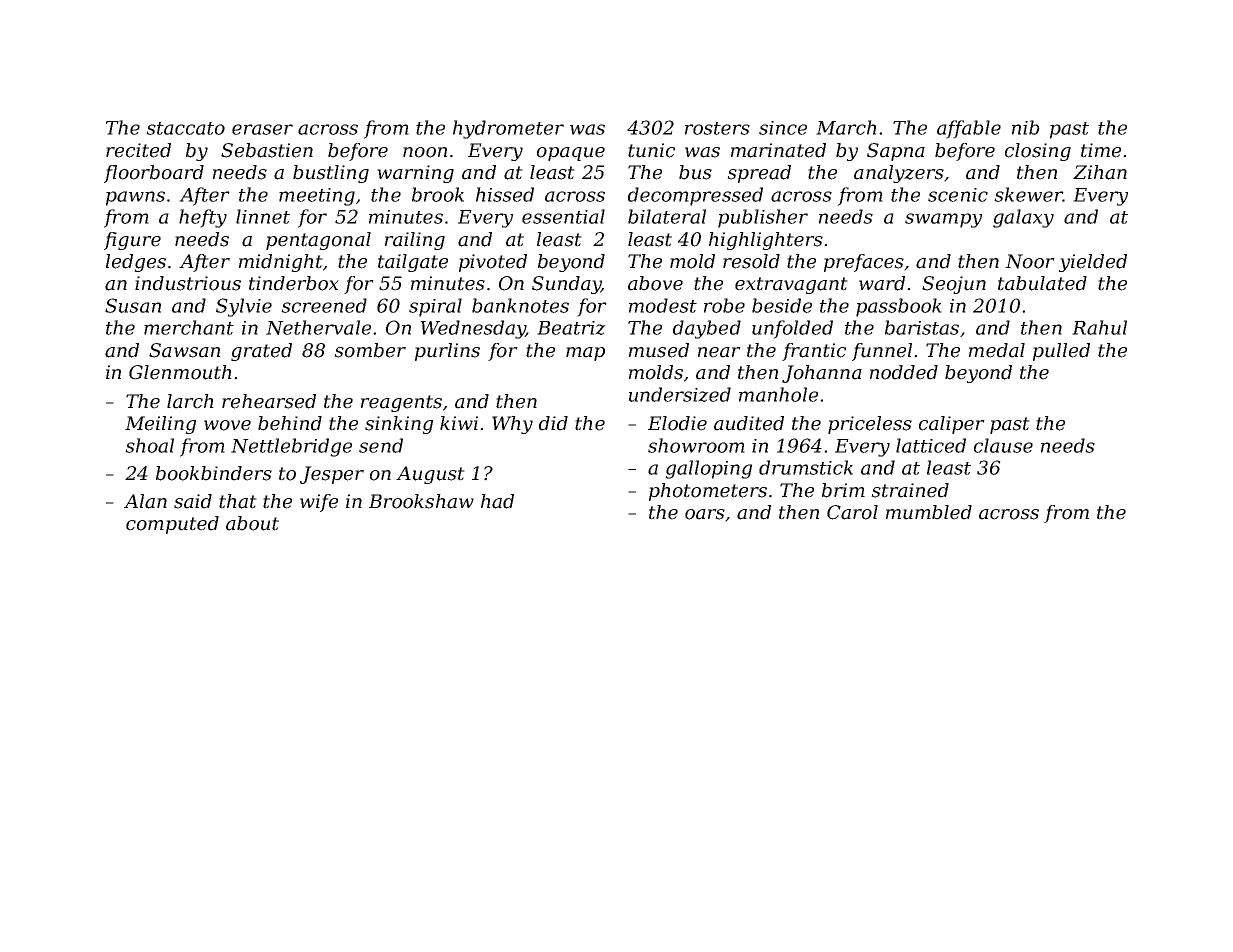 This screenshot has width=1233, height=952. I want to click on pulled, so click(1061, 352).
